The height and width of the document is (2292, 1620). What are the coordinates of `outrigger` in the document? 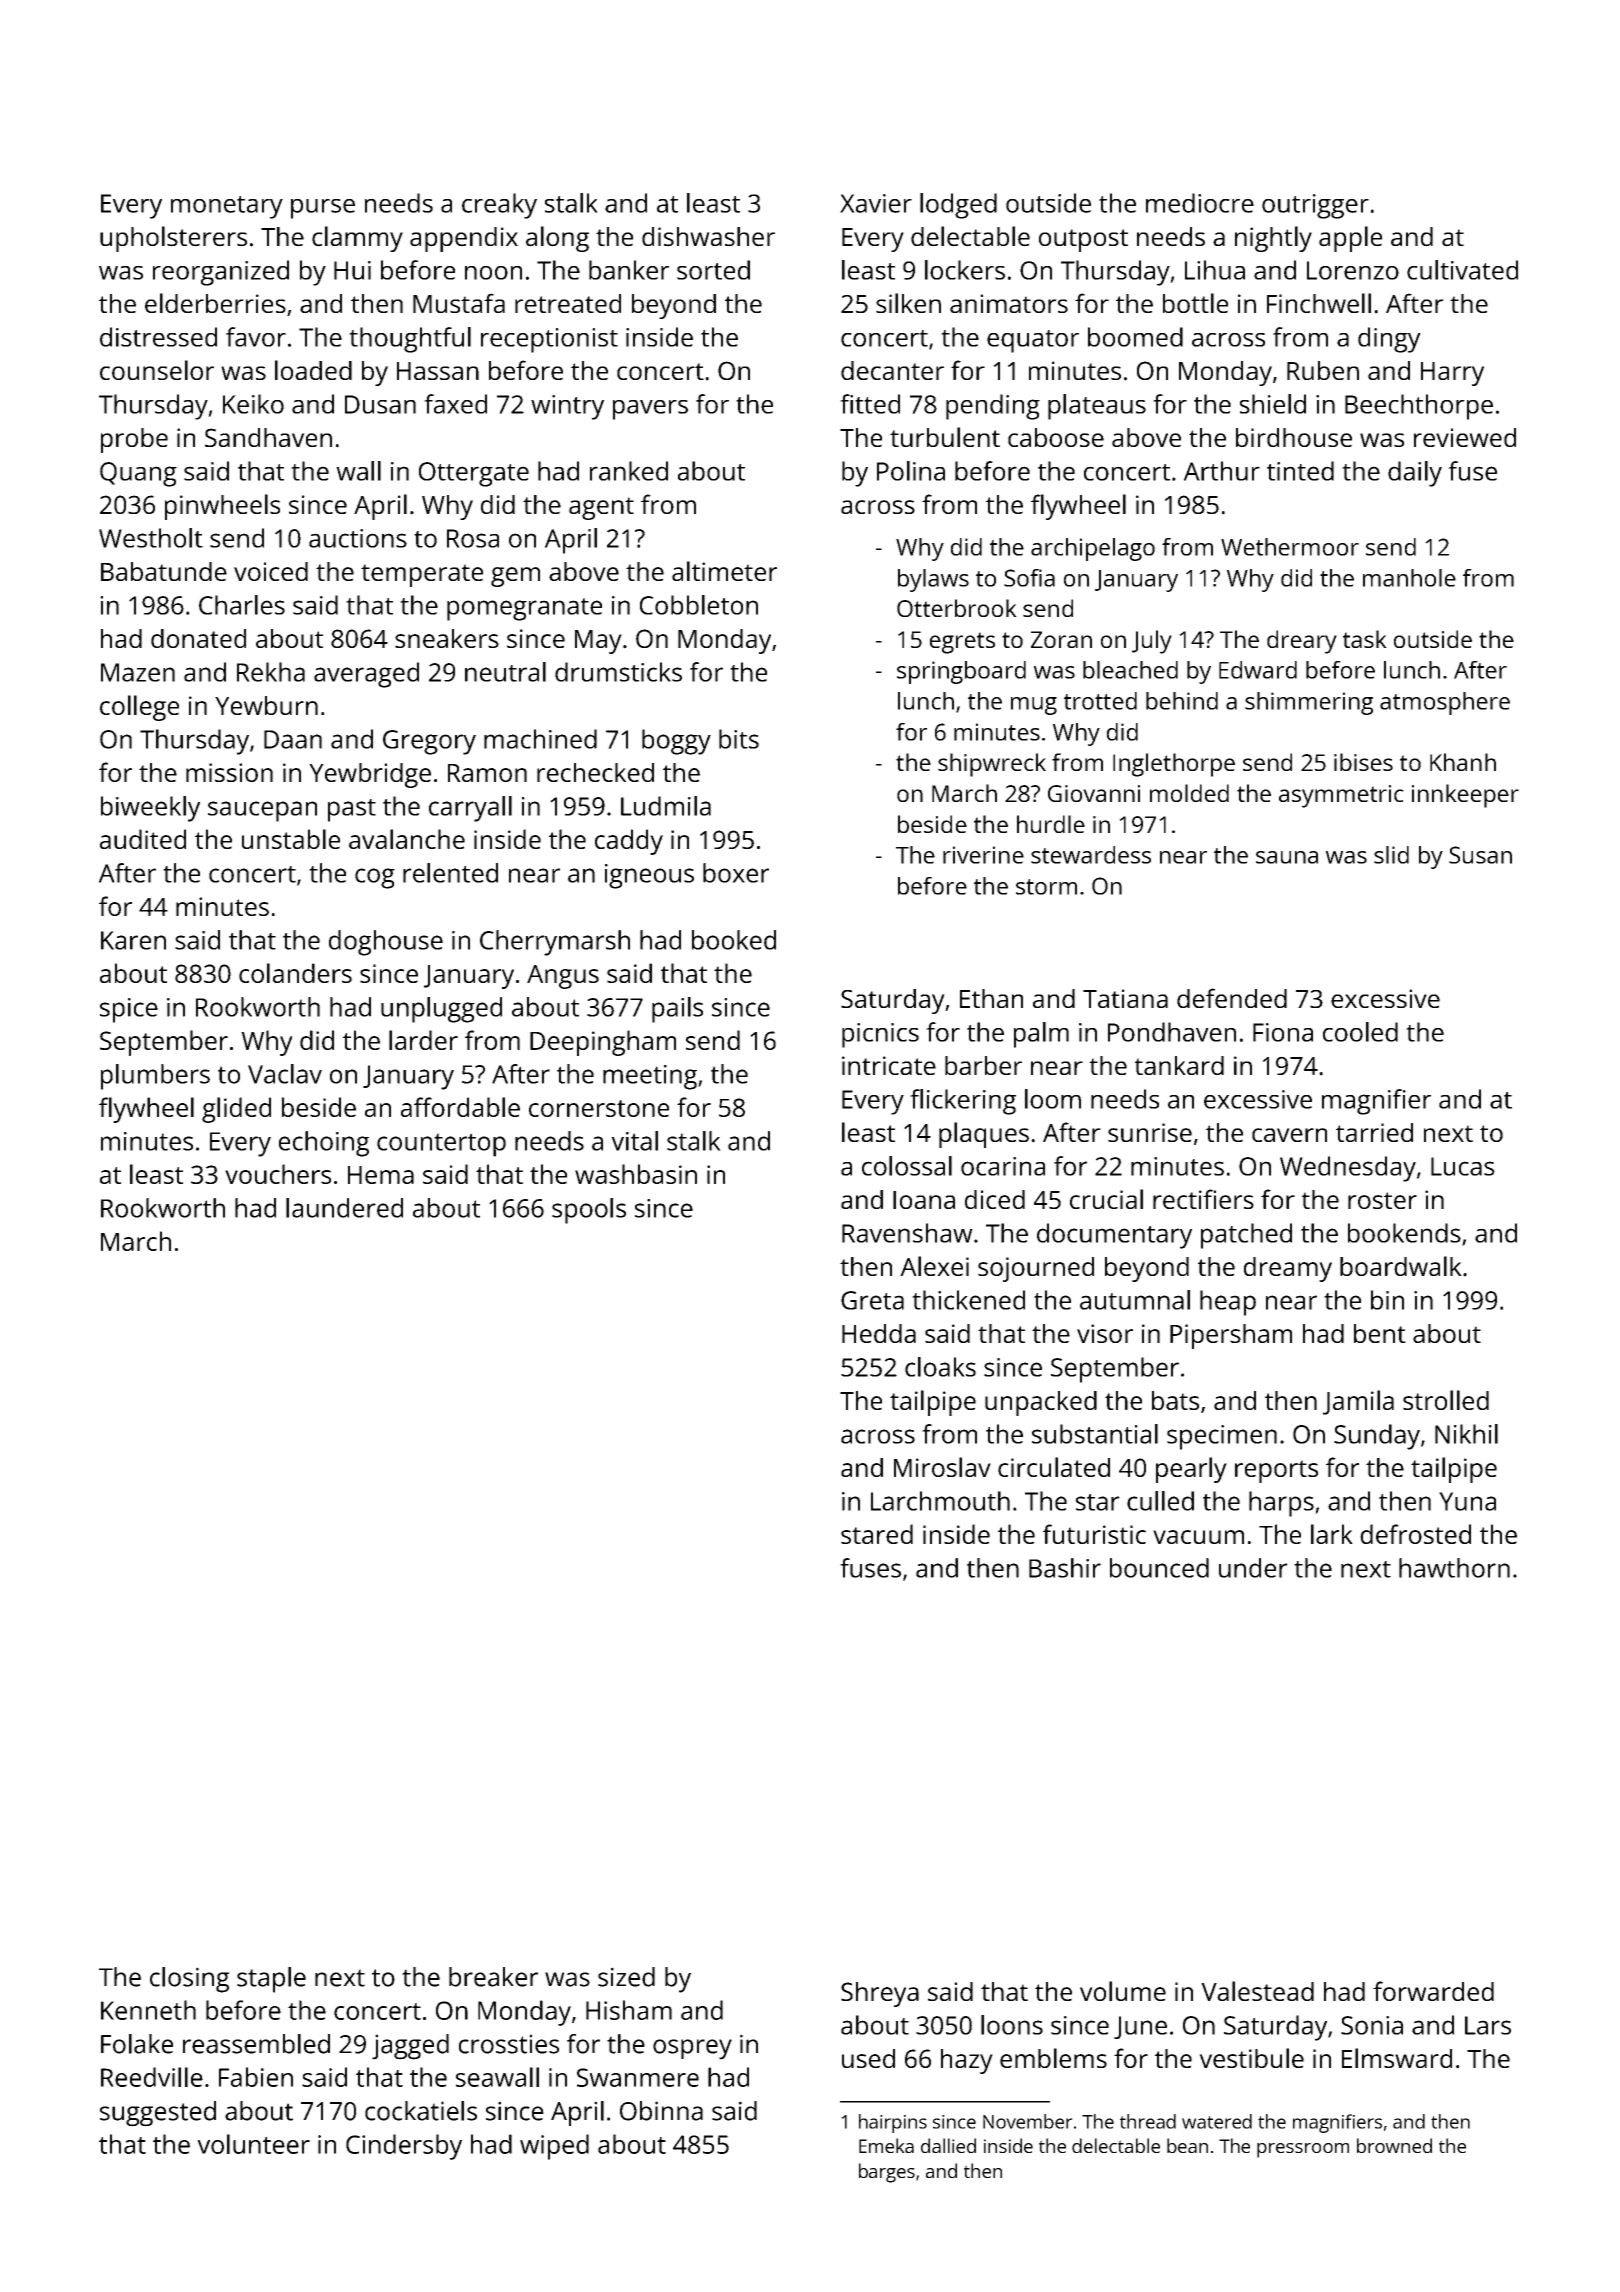 It's located at (1315, 206).
